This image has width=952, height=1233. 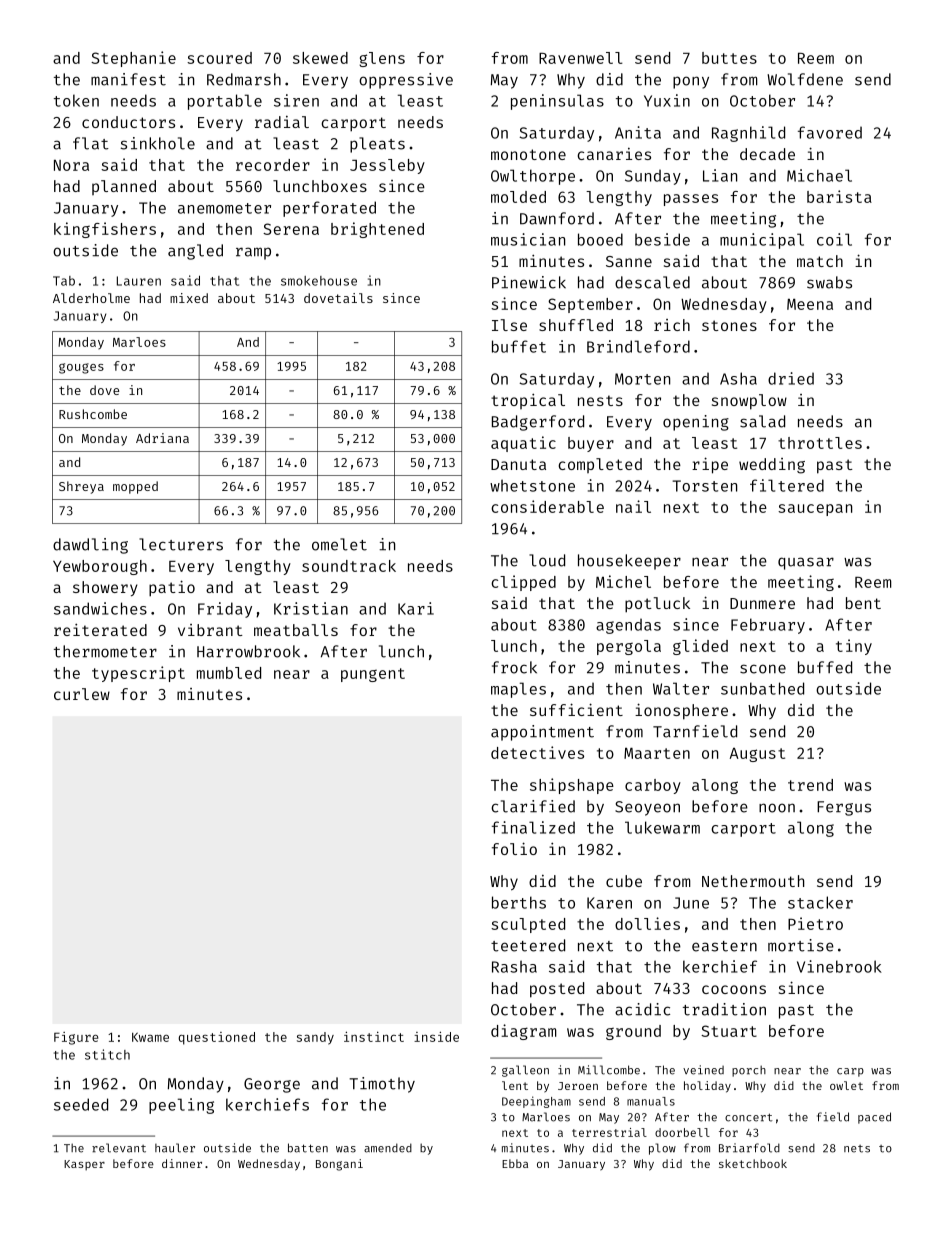 What do you see at coordinates (528, 154) in the image?
I see `monotone` at bounding box center [528, 154].
